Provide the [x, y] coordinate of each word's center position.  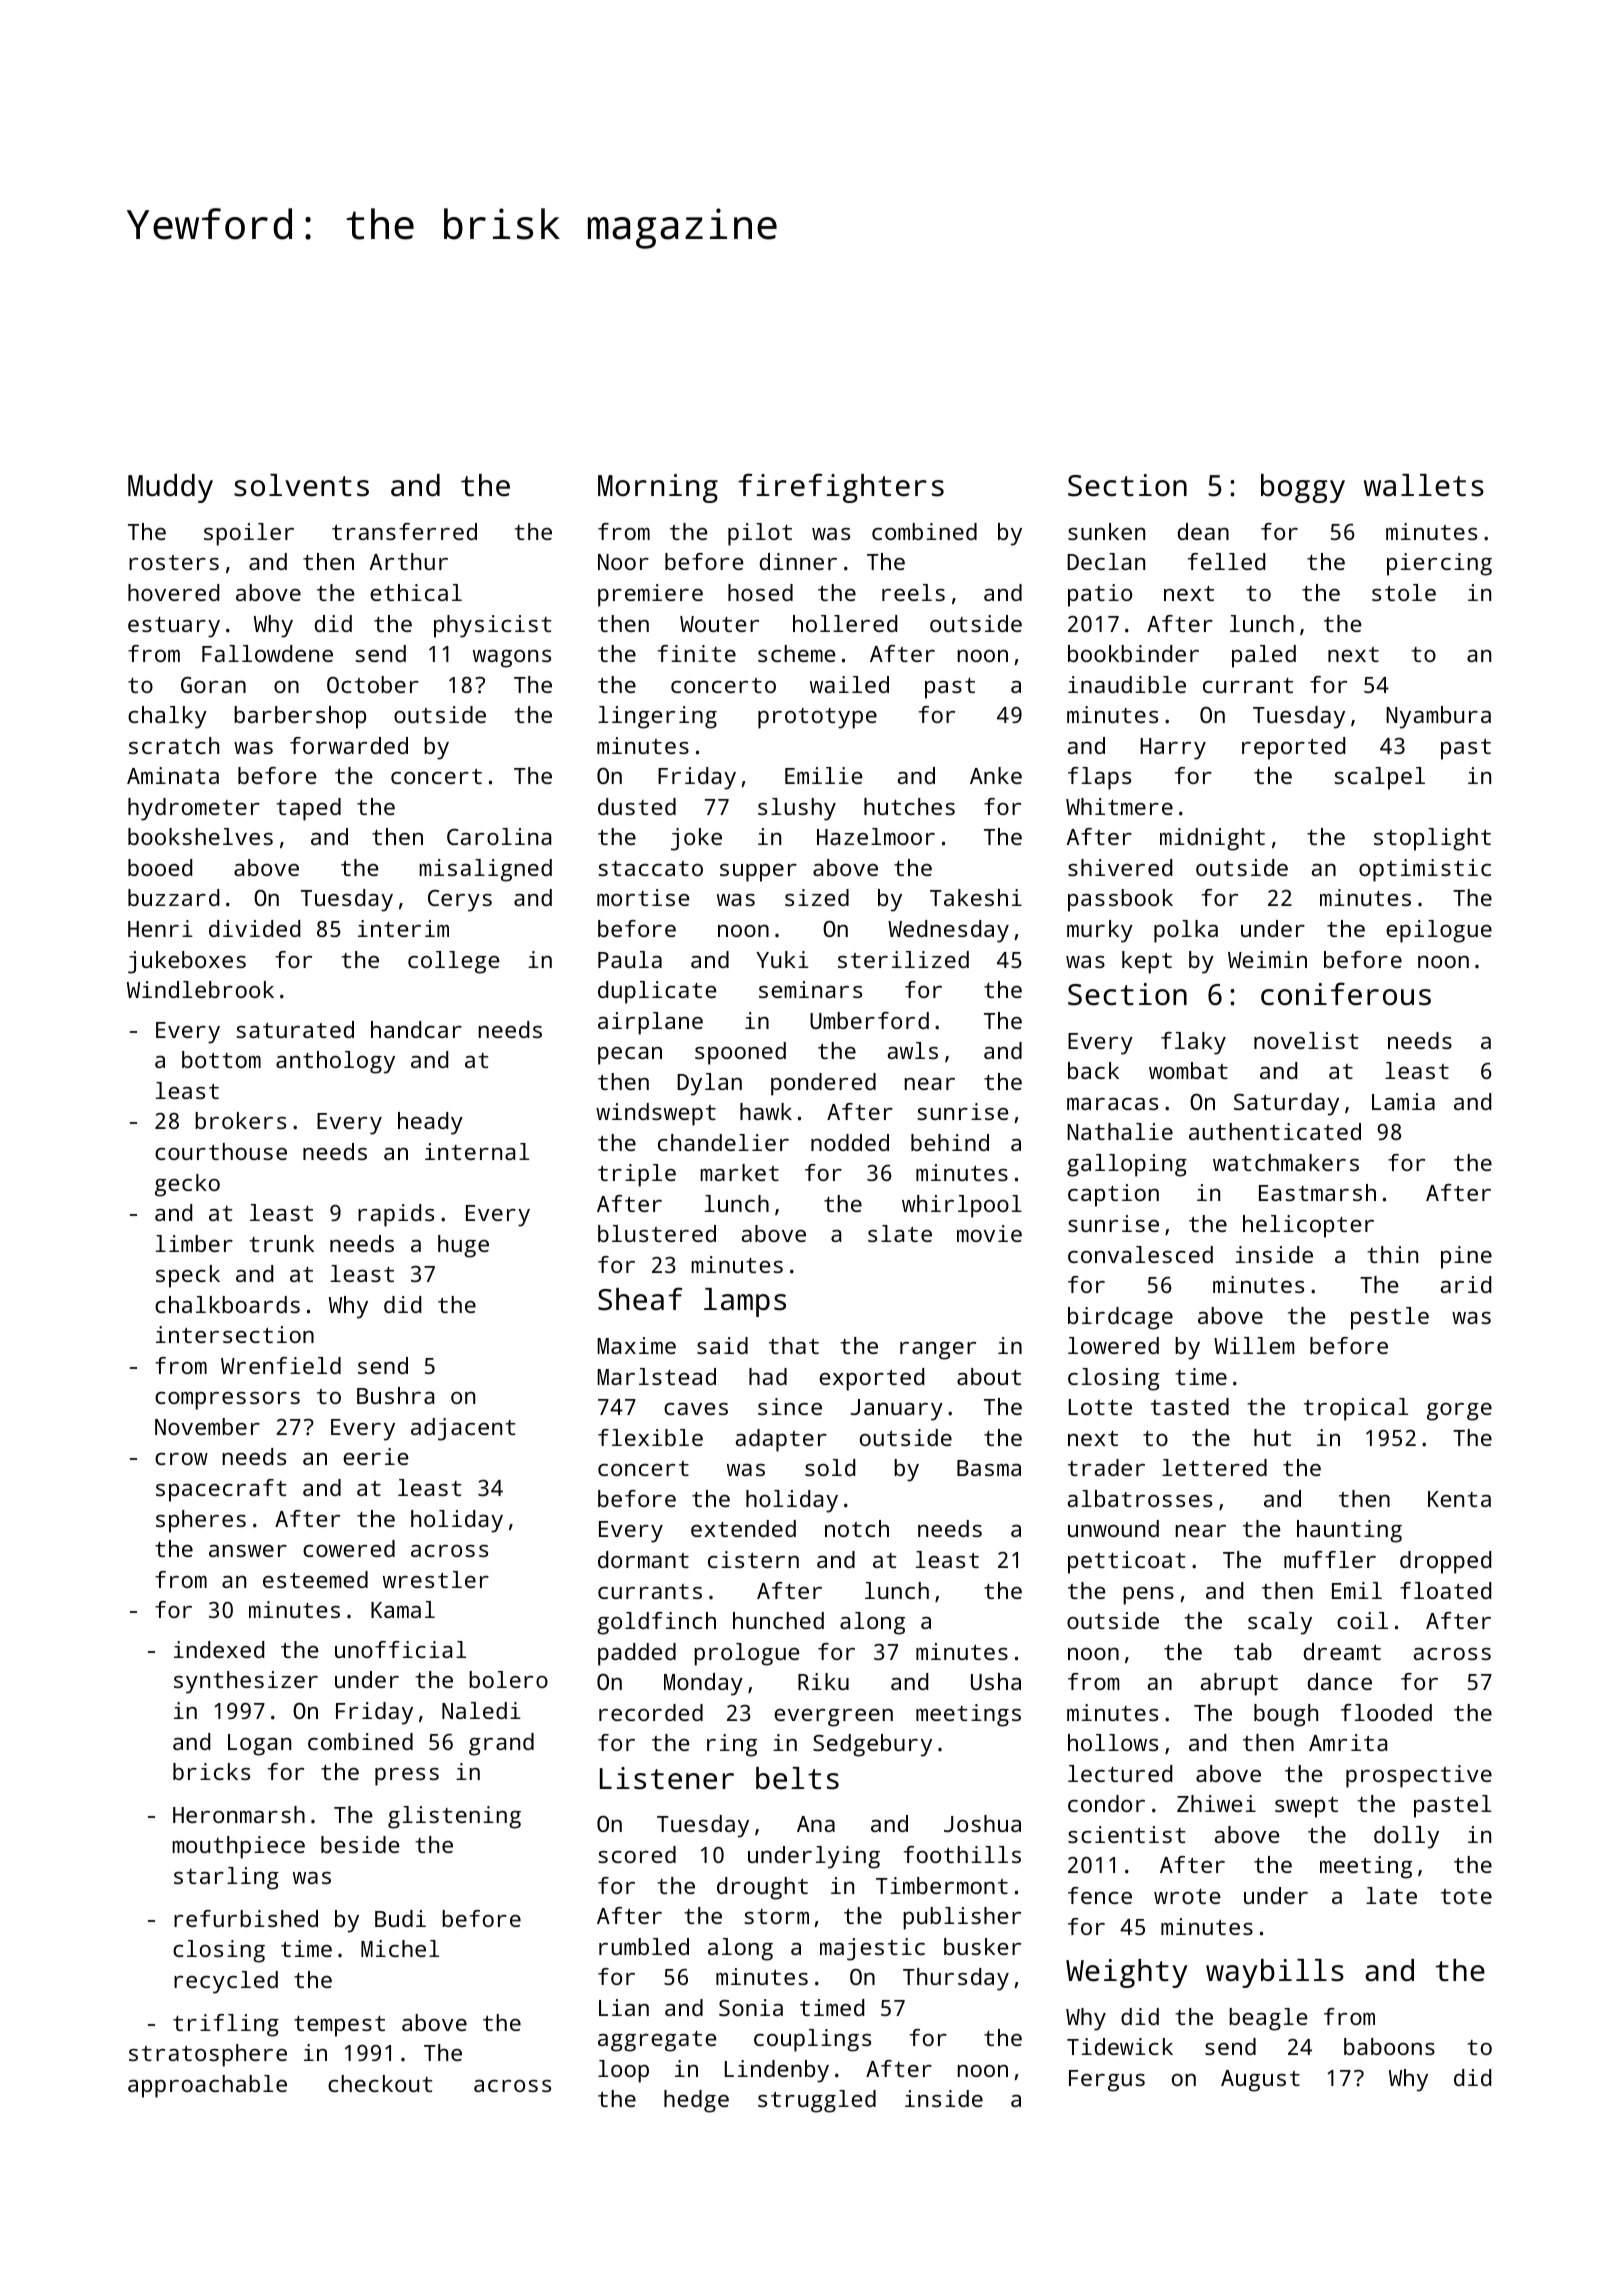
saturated [295, 1029]
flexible [650, 1437]
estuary [174, 627]
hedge [696, 2101]
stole [1404, 592]
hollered [845, 623]
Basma [989, 1468]
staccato [650, 868]
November [207, 1426]
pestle [1390, 1318]
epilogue [1439, 931]
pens [1148, 1596]
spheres [201, 1521]
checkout [380, 2083]
